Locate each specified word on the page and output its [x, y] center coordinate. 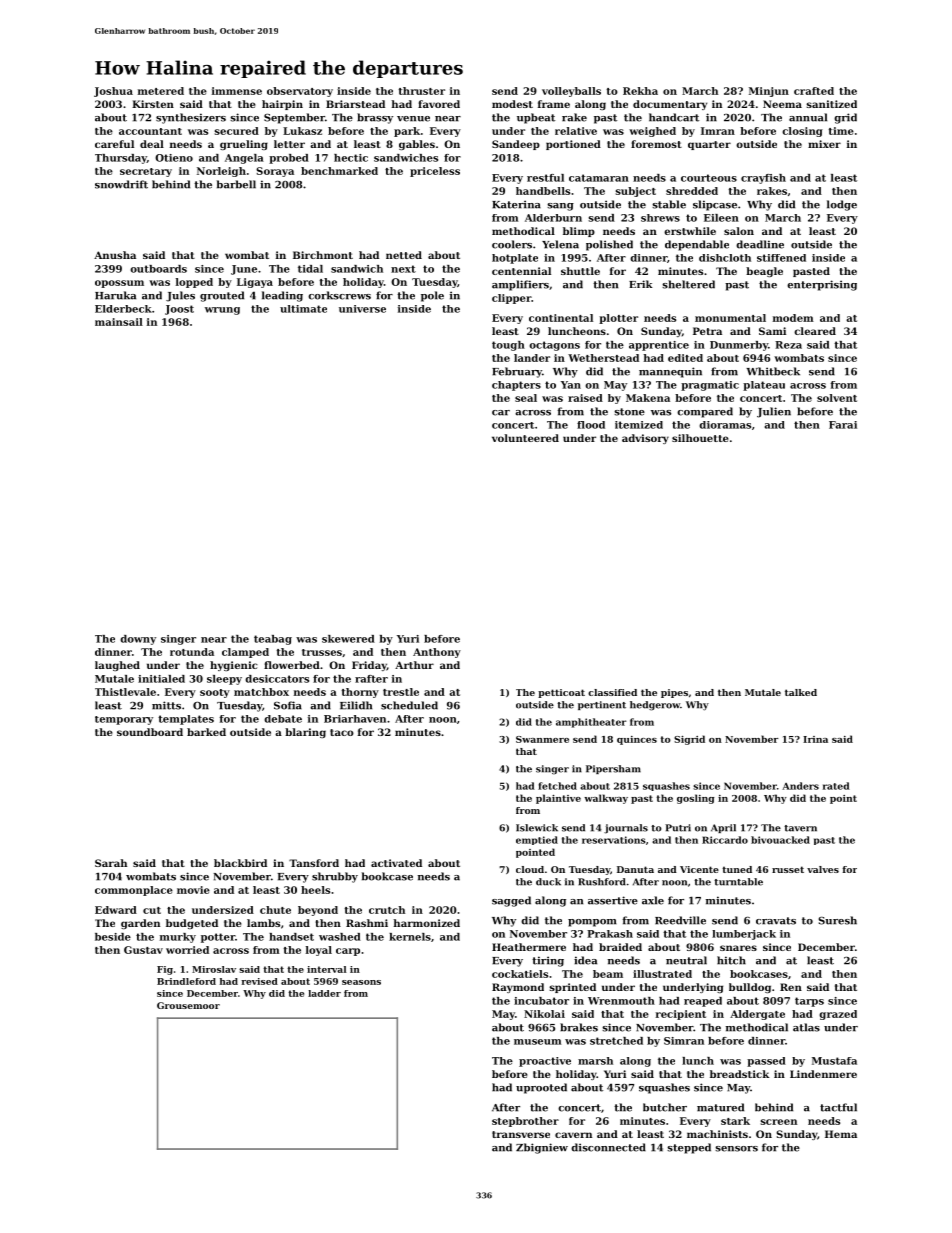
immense [237, 91]
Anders [800, 786]
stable [669, 204]
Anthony [437, 653]
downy [138, 640]
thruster [421, 91]
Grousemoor [188, 1005]
